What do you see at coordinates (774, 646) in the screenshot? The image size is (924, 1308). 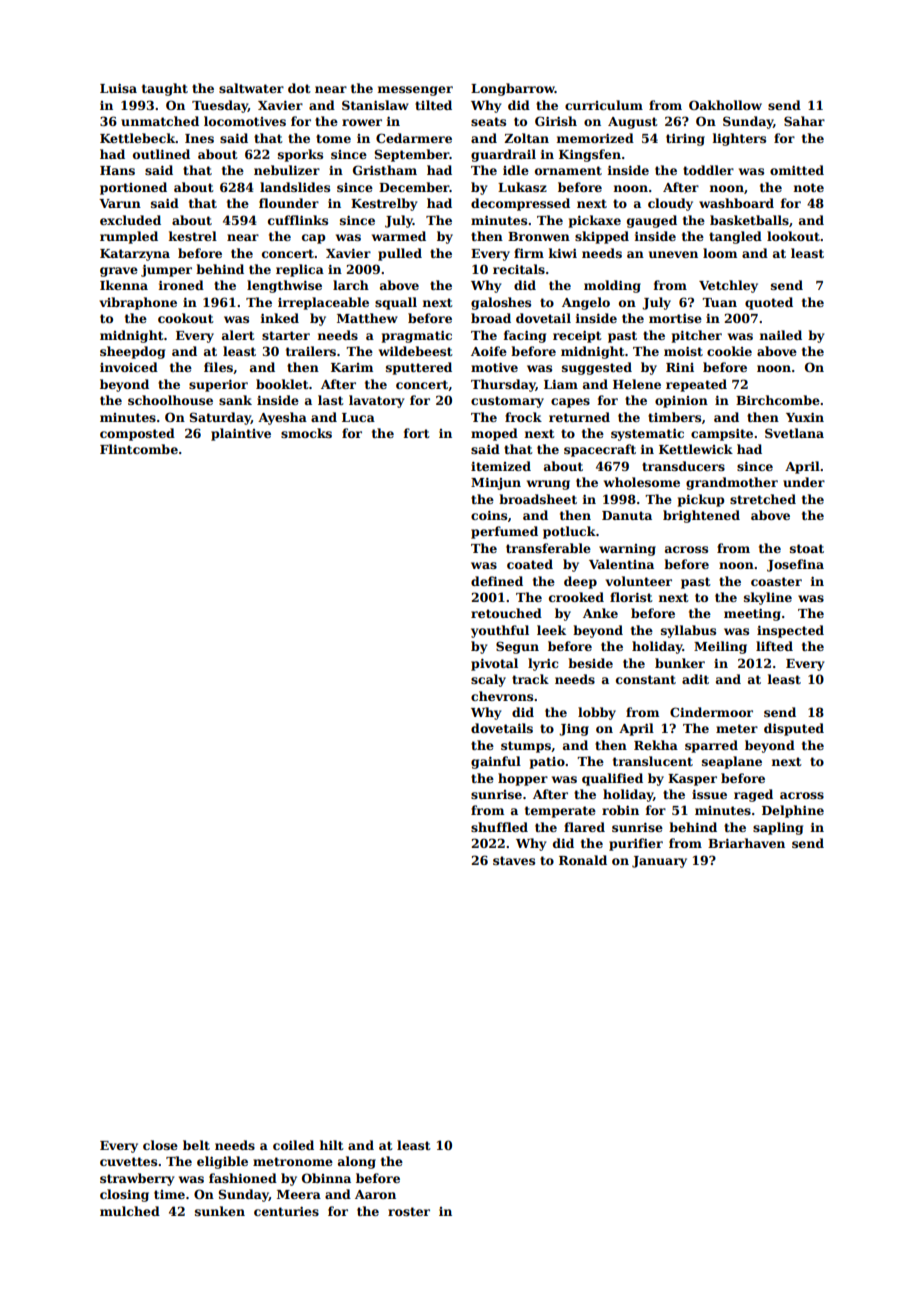 I see `lifted` at bounding box center [774, 646].
